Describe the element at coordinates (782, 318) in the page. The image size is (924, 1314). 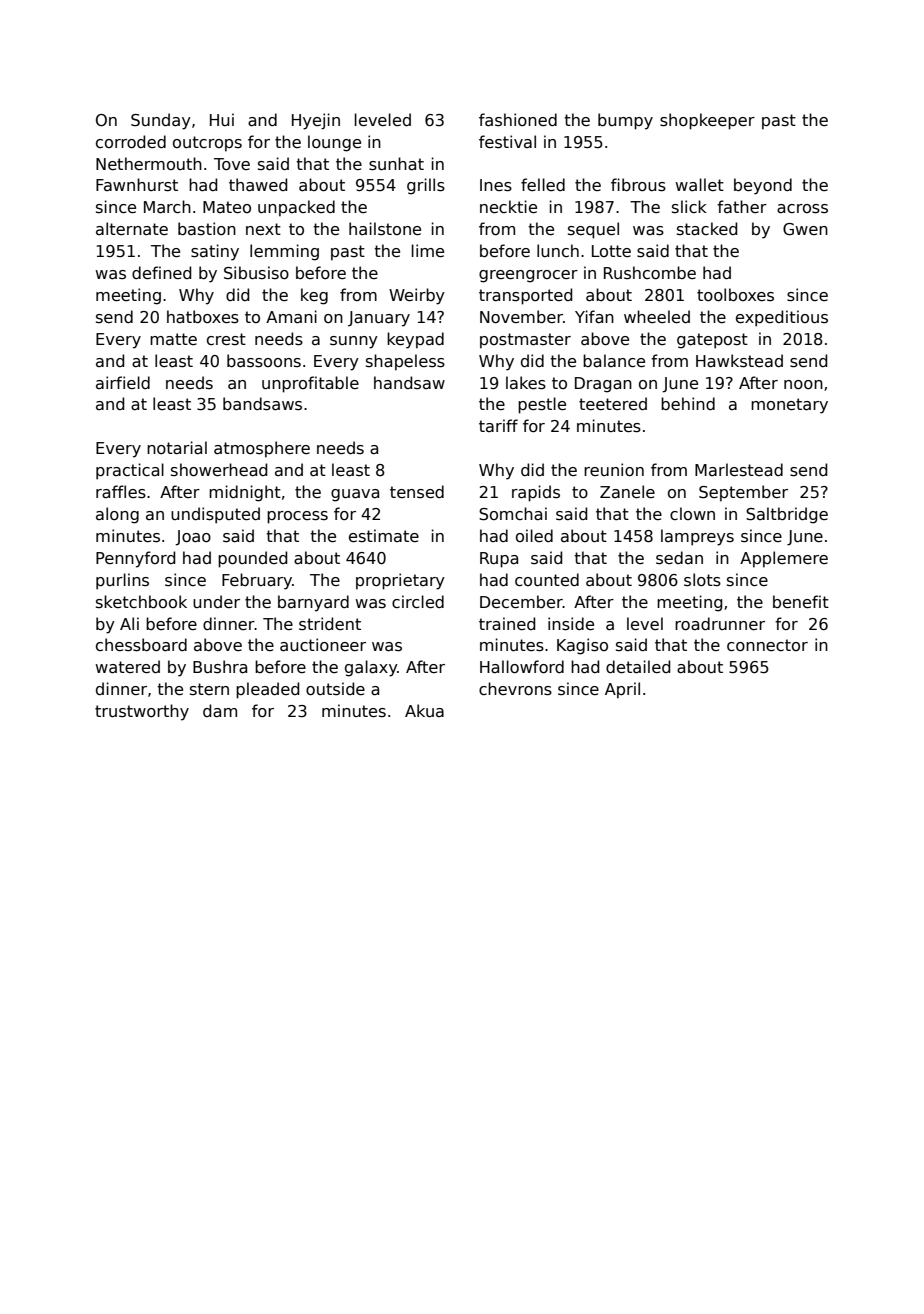
I see `expeditious` at that location.
